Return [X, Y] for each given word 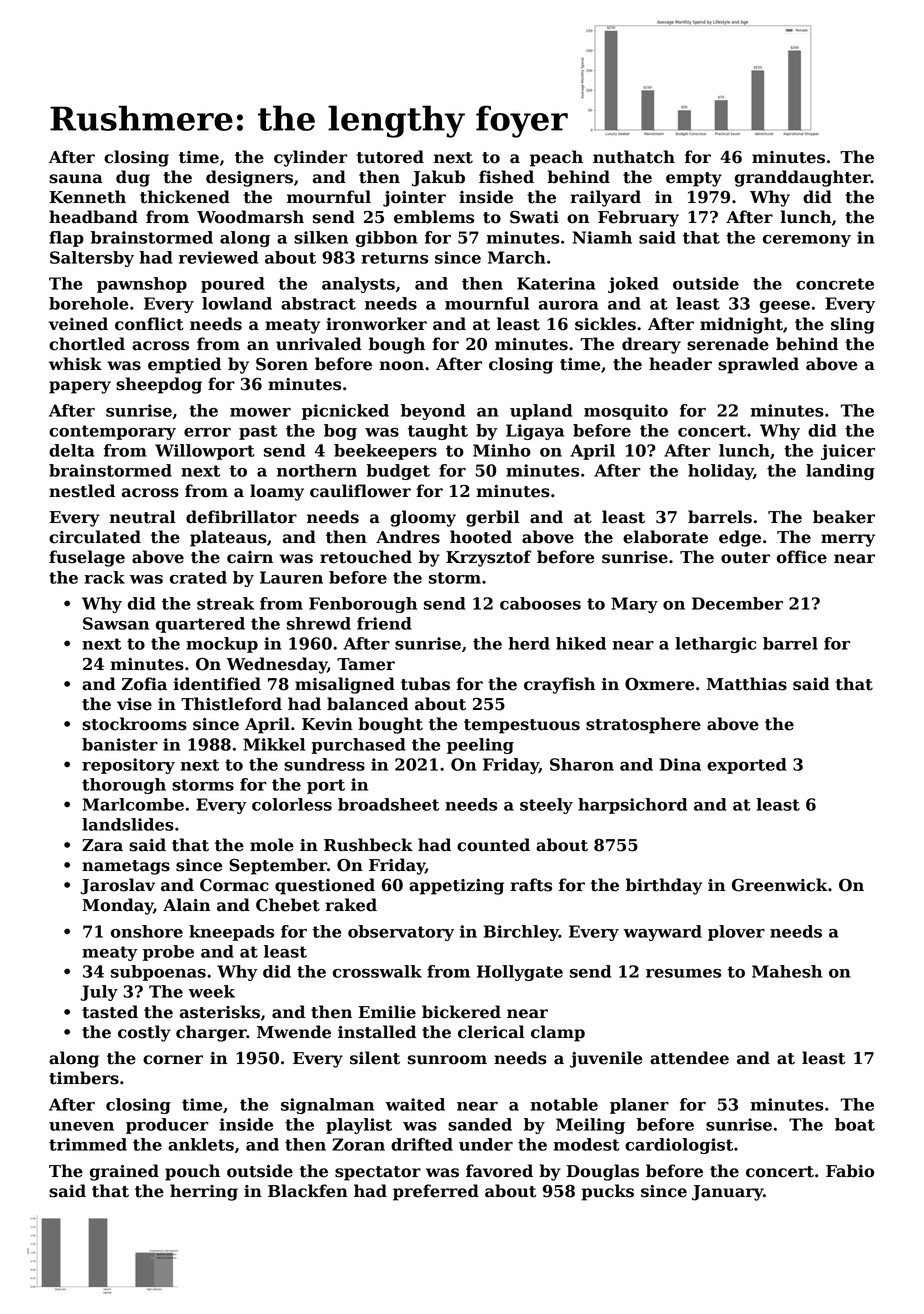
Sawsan [116, 623]
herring [204, 1192]
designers [249, 178]
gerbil [493, 518]
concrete [835, 284]
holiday [721, 472]
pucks [608, 1192]
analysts [358, 285]
